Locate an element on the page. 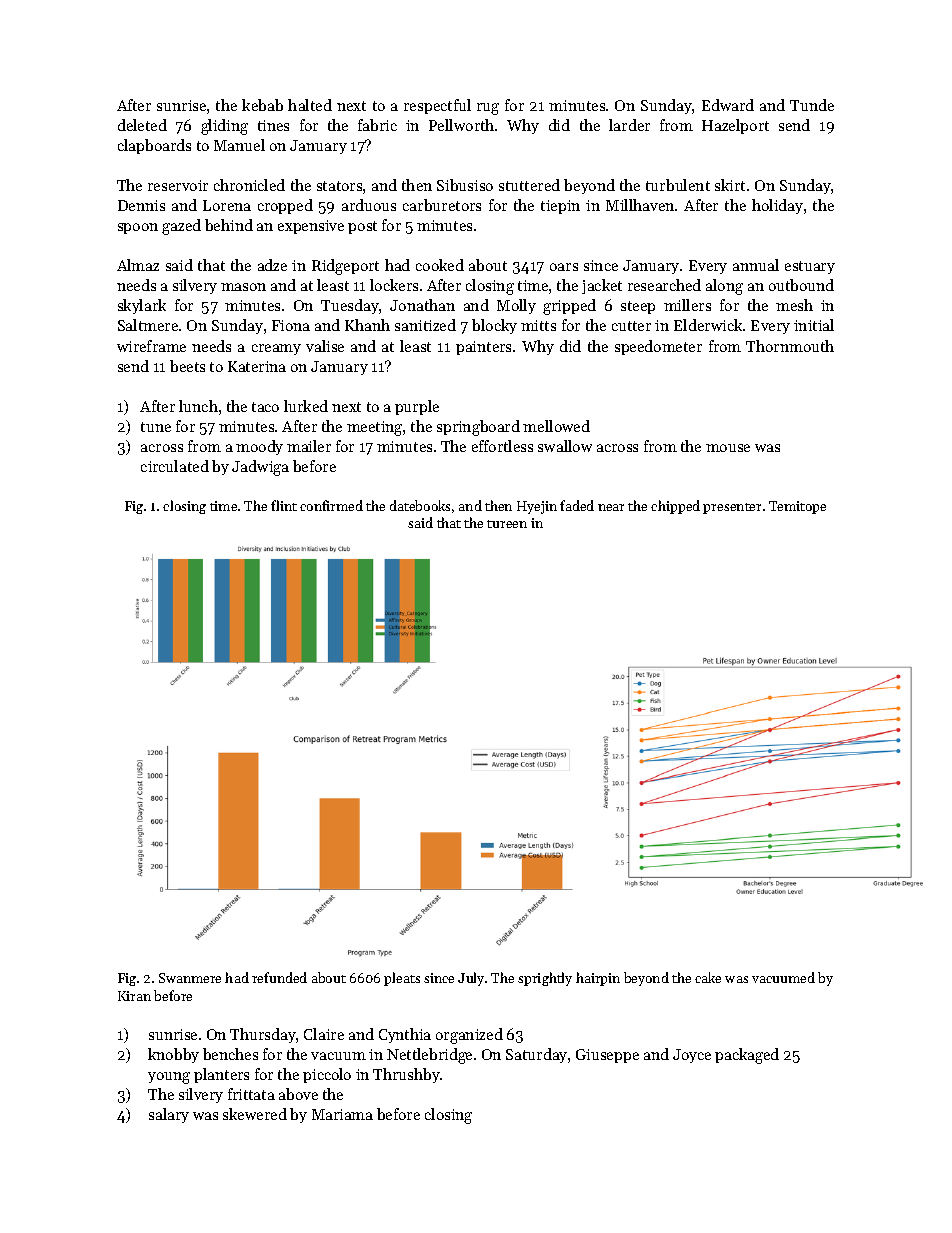 Image resolution: width=952 pixels, height=1233 pixels. hairpin is located at coordinates (598, 979).
